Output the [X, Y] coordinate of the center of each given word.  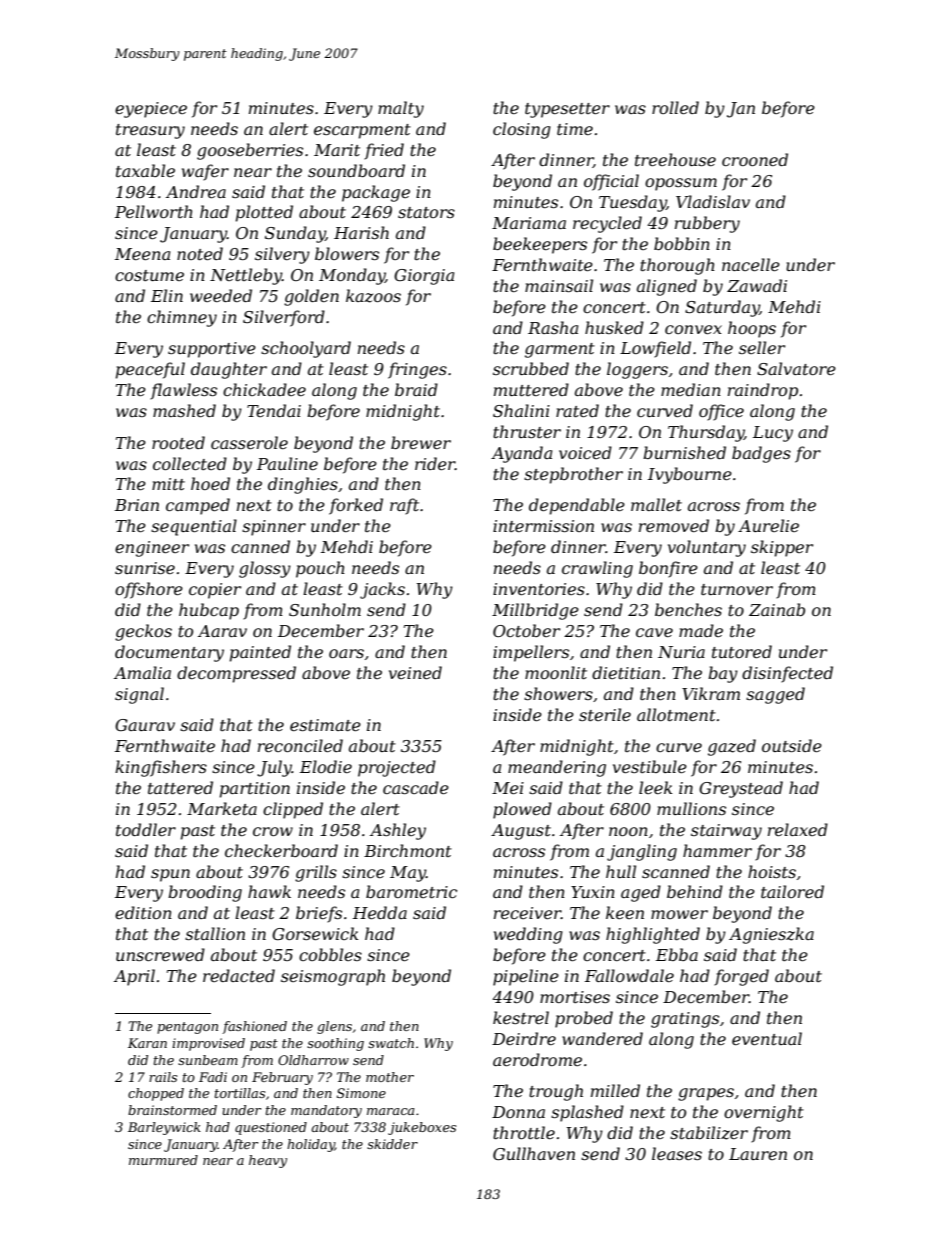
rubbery [707, 224]
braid [416, 389]
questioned [271, 1128]
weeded [221, 295]
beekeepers [540, 245]
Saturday [722, 308]
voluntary [707, 548]
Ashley [398, 831]
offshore [149, 590]
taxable [145, 170]
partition [255, 790]
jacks [382, 590]
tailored [792, 891]
